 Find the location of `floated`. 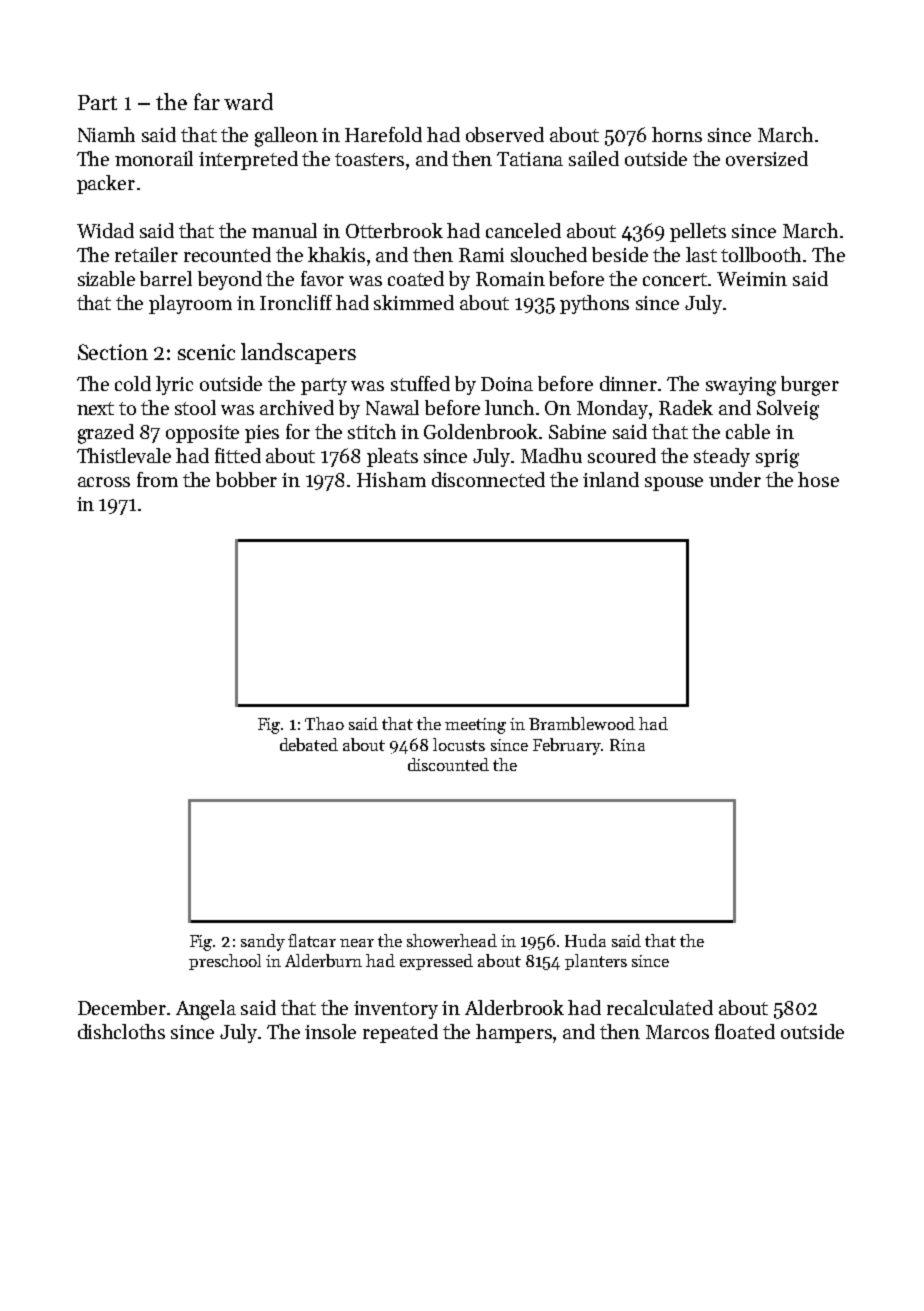

floated is located at coordinates (745, 1031).
